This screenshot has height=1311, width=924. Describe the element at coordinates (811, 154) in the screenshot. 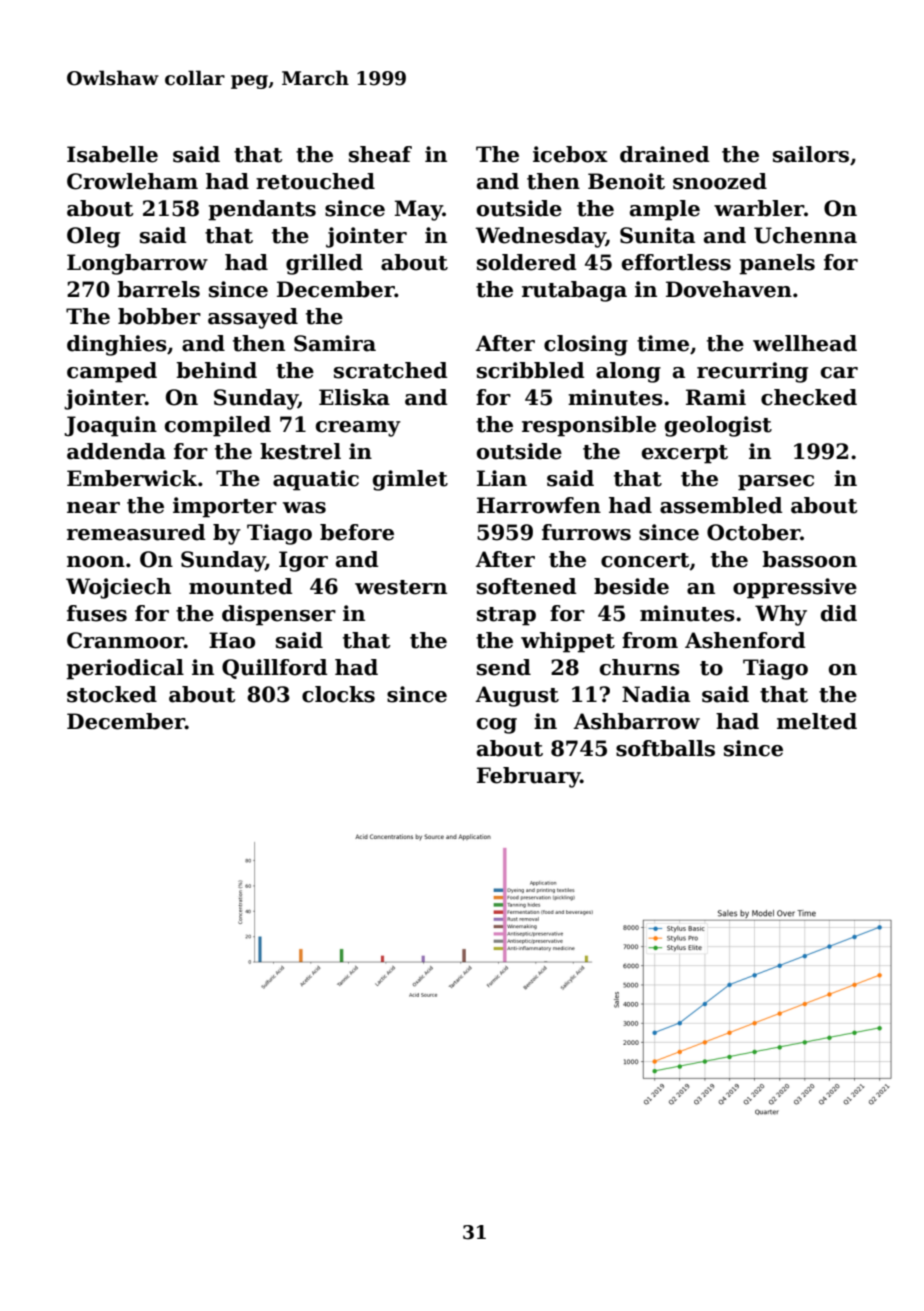

I see `sailors` at that location.
